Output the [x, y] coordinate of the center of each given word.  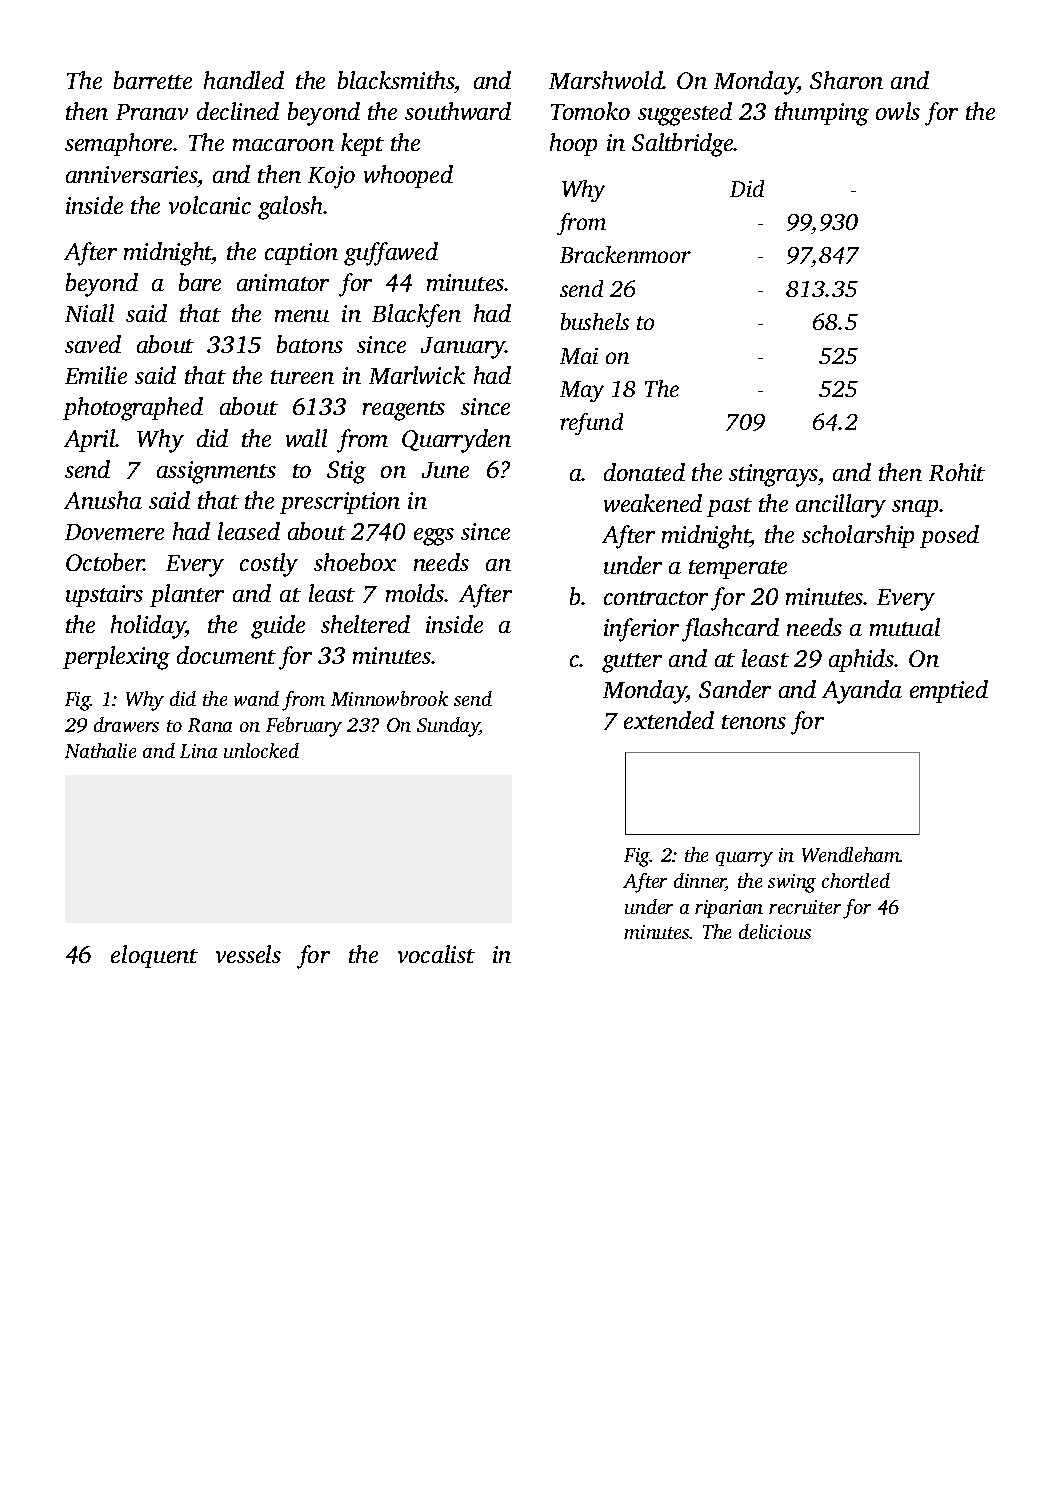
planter [187, 595]
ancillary [841, 506]
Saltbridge [683, 145]
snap [915, 508]
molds [415, 593]
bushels [595, 321]
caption [301, 254]
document [226, 655]
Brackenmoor [625, 254]
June [445, 470]
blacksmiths [396, 80]
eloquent [154, 956]
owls [898, 111]
